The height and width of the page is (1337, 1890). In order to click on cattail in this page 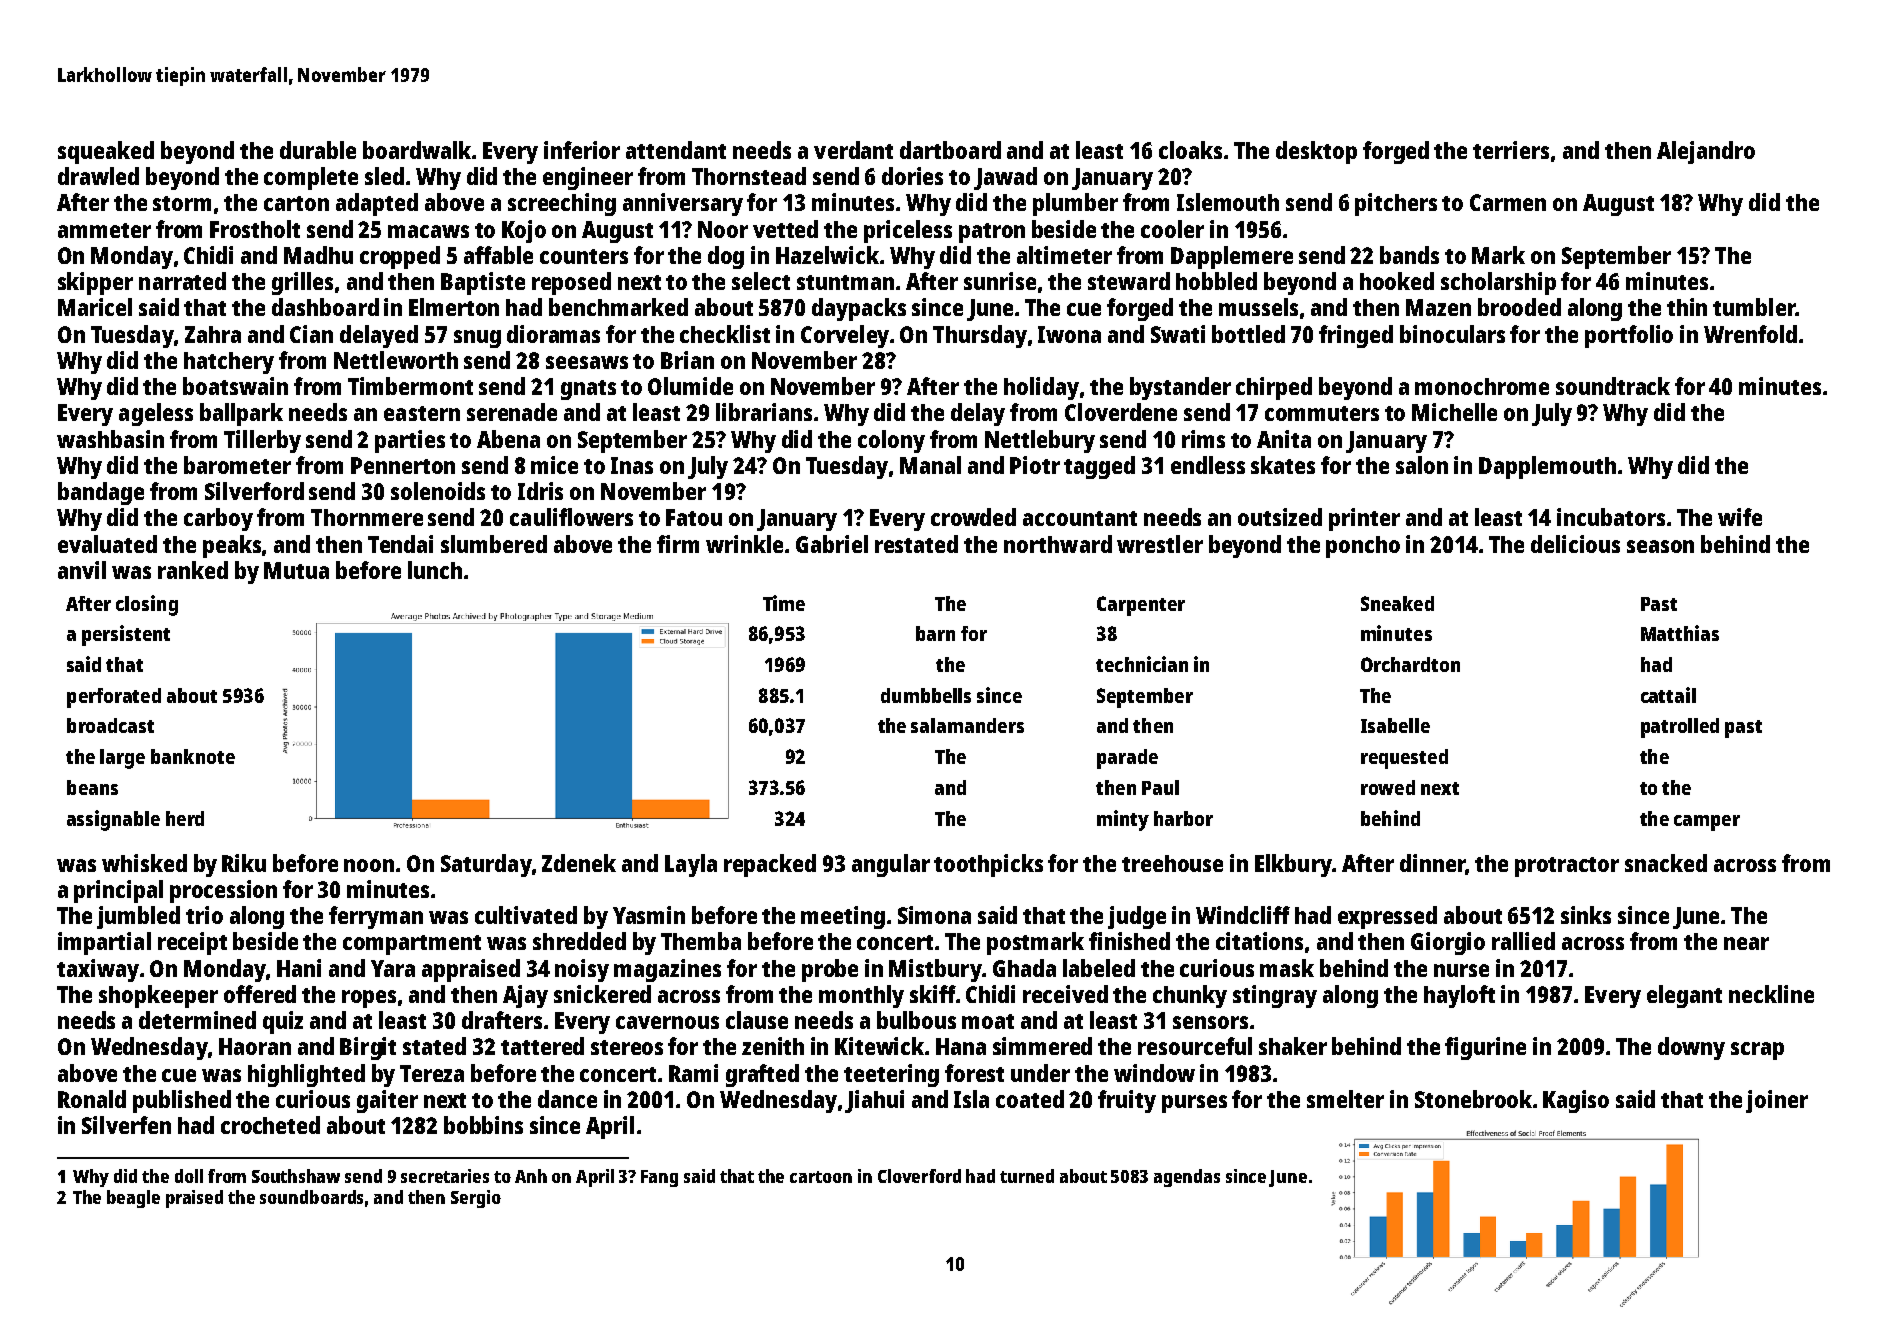, I will do `click(1668, 695)`.
